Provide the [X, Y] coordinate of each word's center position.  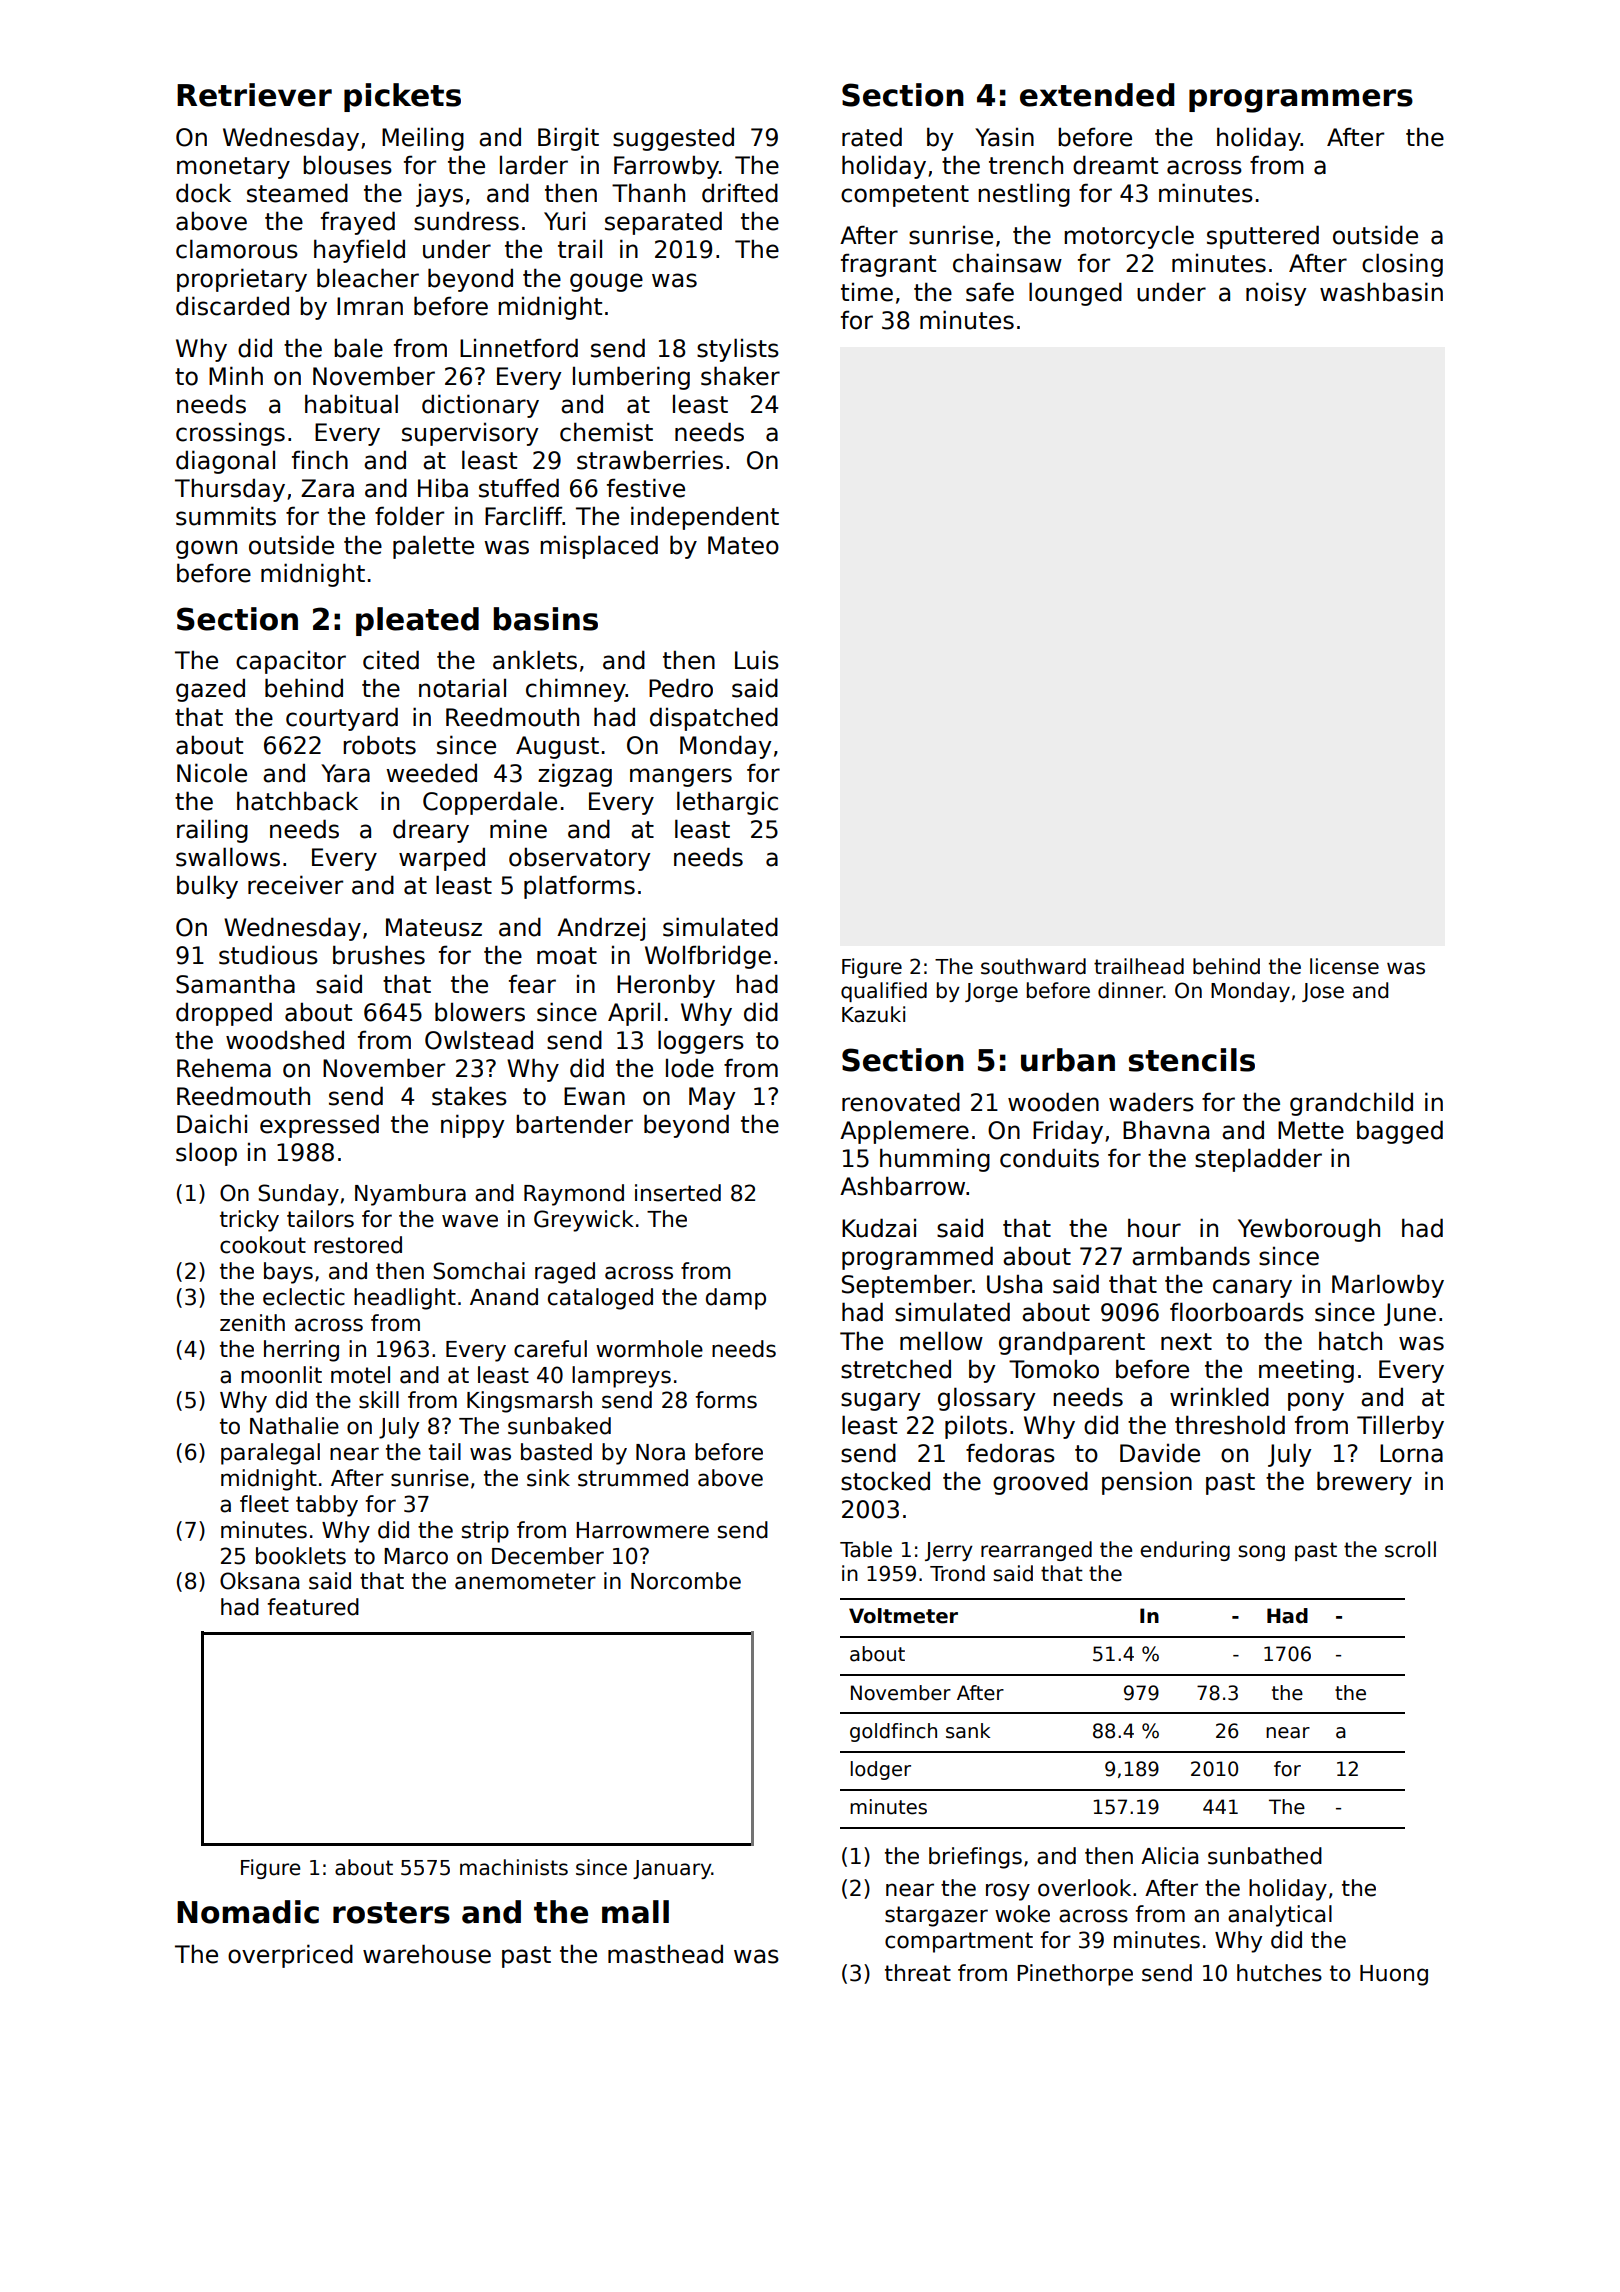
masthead [665, 1954]
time [867, 292]
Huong [1394, 1975]
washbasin [1381, 292]
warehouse [427, 1954]
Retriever [254, 95]
